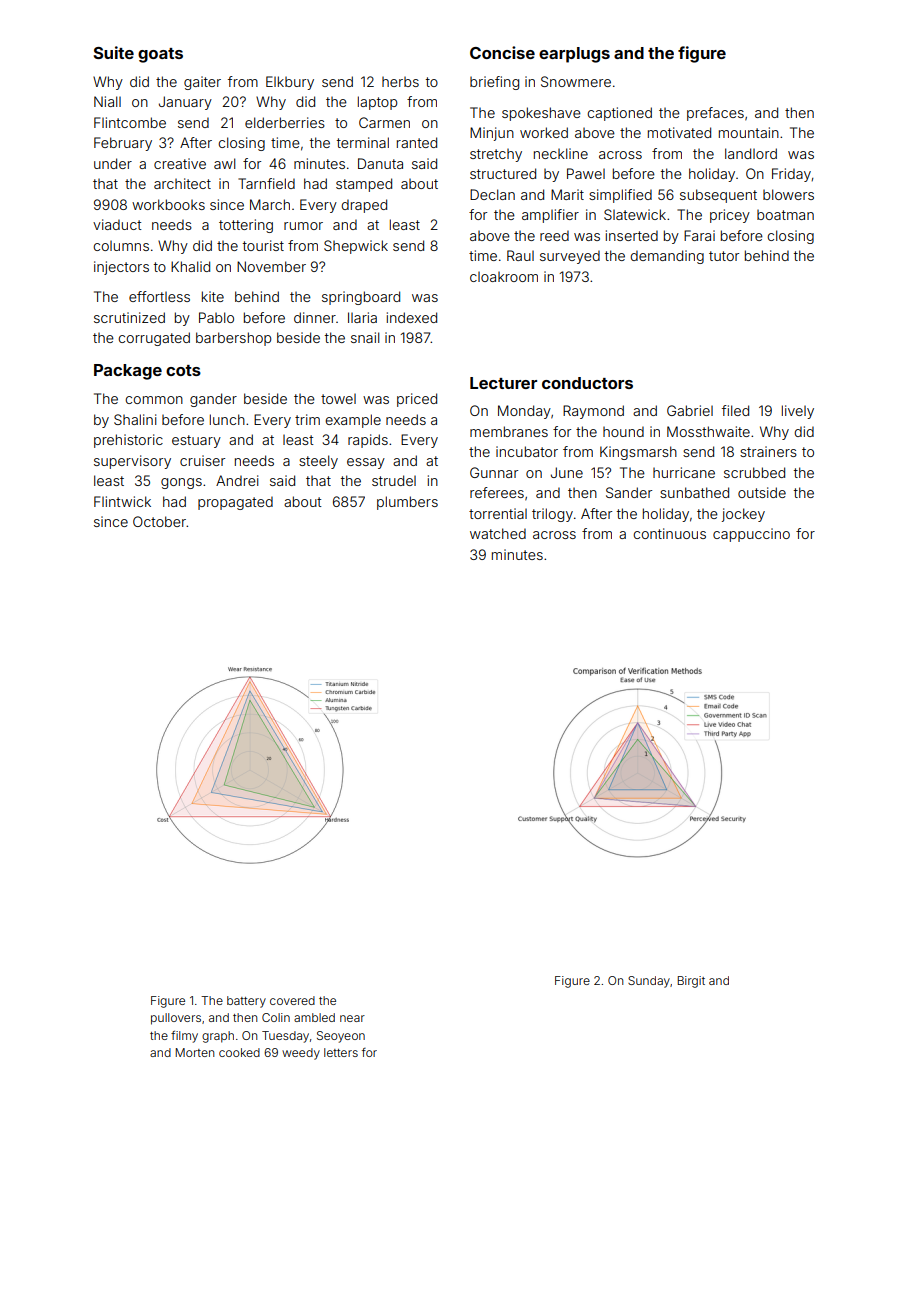 Image resolution: width=908 pixels, height=1316 pixels. What do you see at coordinates (502, 52) in the screenshot?
I see `Concise` at bounding box center [502, 52].
